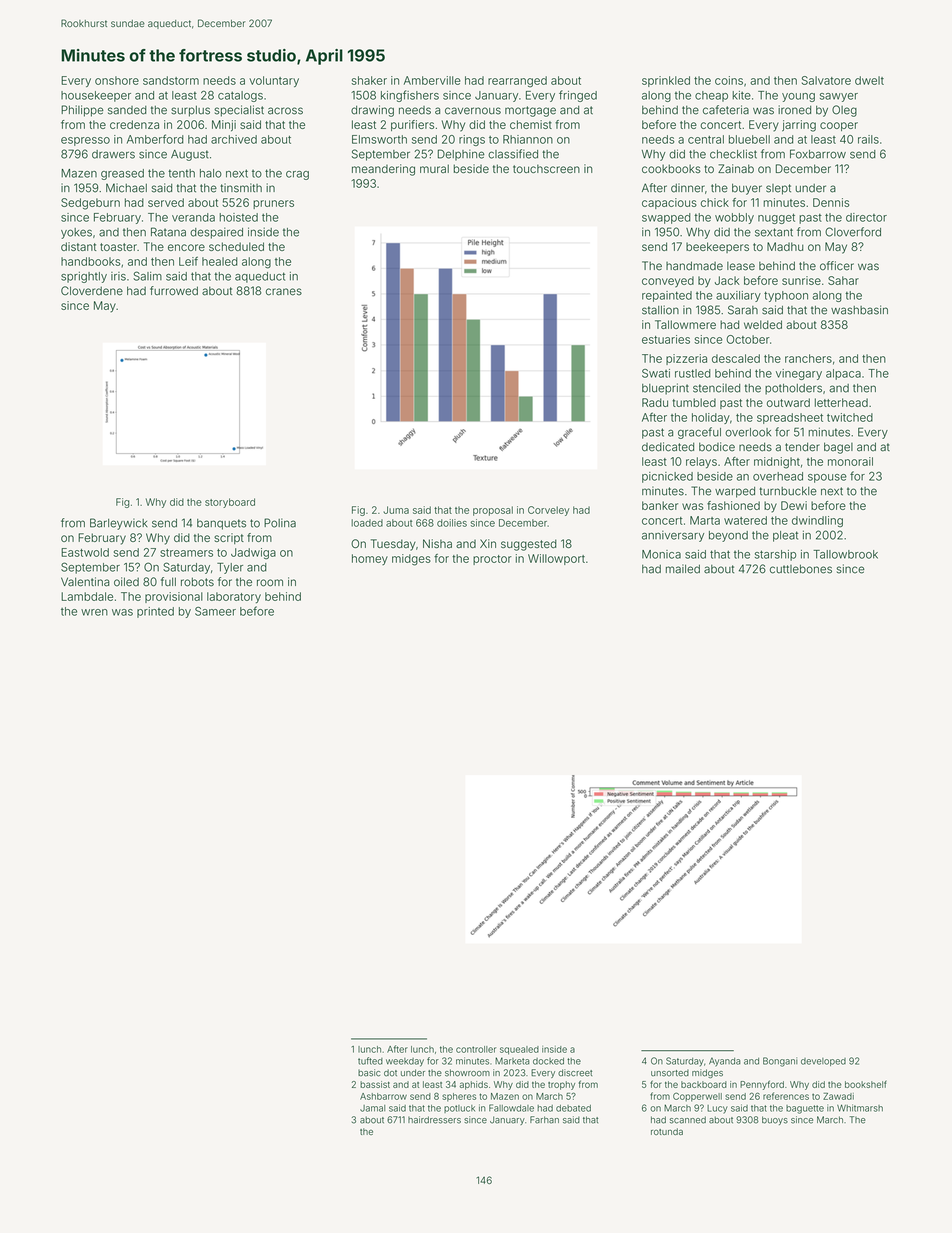  Describe the element at coordinates (92, 291) in the screenshot. I see `Cloverdene` at that location.
